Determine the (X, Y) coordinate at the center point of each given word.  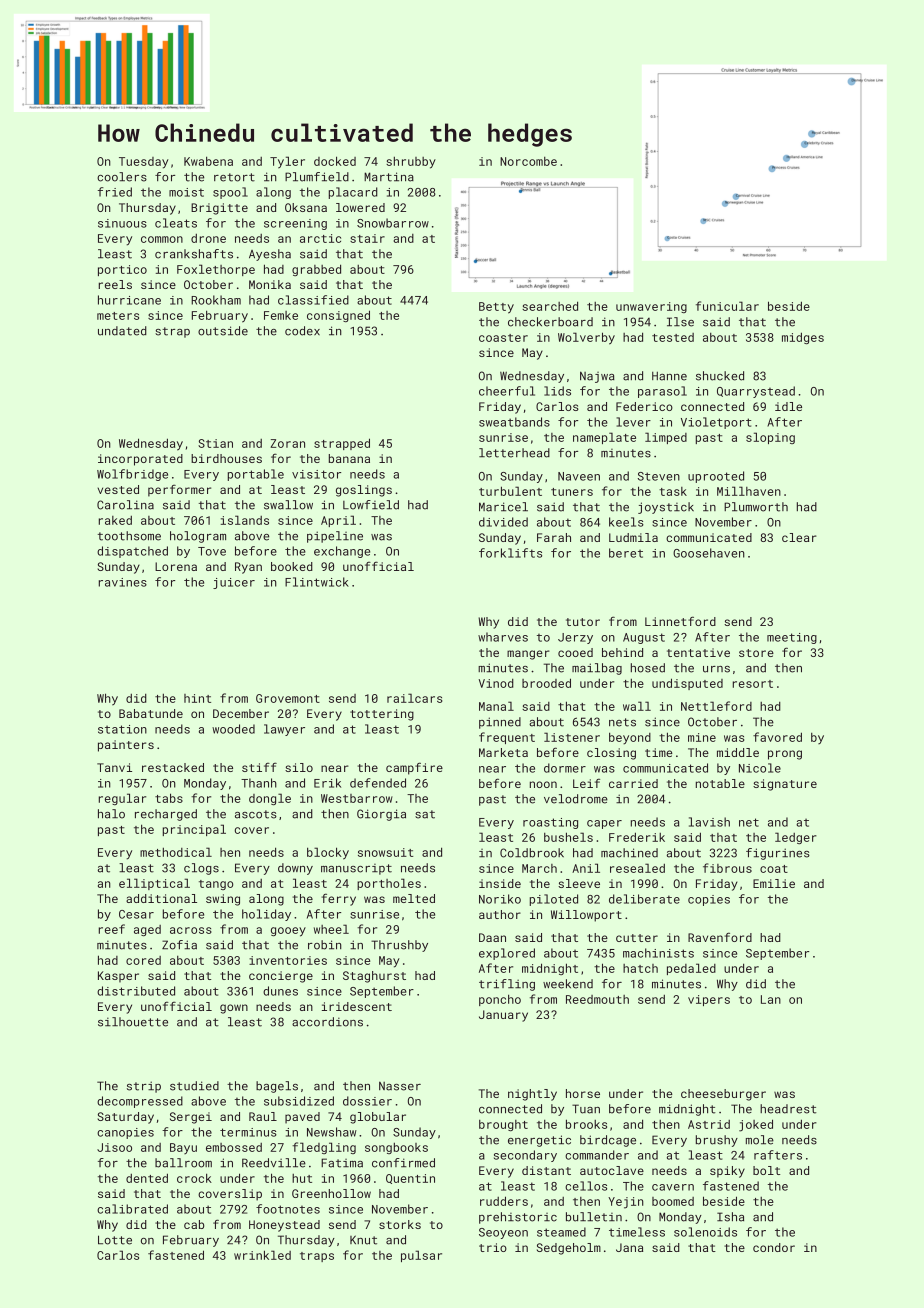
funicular (727, 306)
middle (738, 752)
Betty (496, 308)
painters (126, 746)
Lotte (115, 1240)
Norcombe (528, 161)
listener (572, 737)
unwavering (651, 307)
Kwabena (208, 161)
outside (223, 331)
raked (115, 520)
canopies (125, 1133)
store (756, 653)
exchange (342, 552)
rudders (504, 1201)
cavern (673, 1187)
